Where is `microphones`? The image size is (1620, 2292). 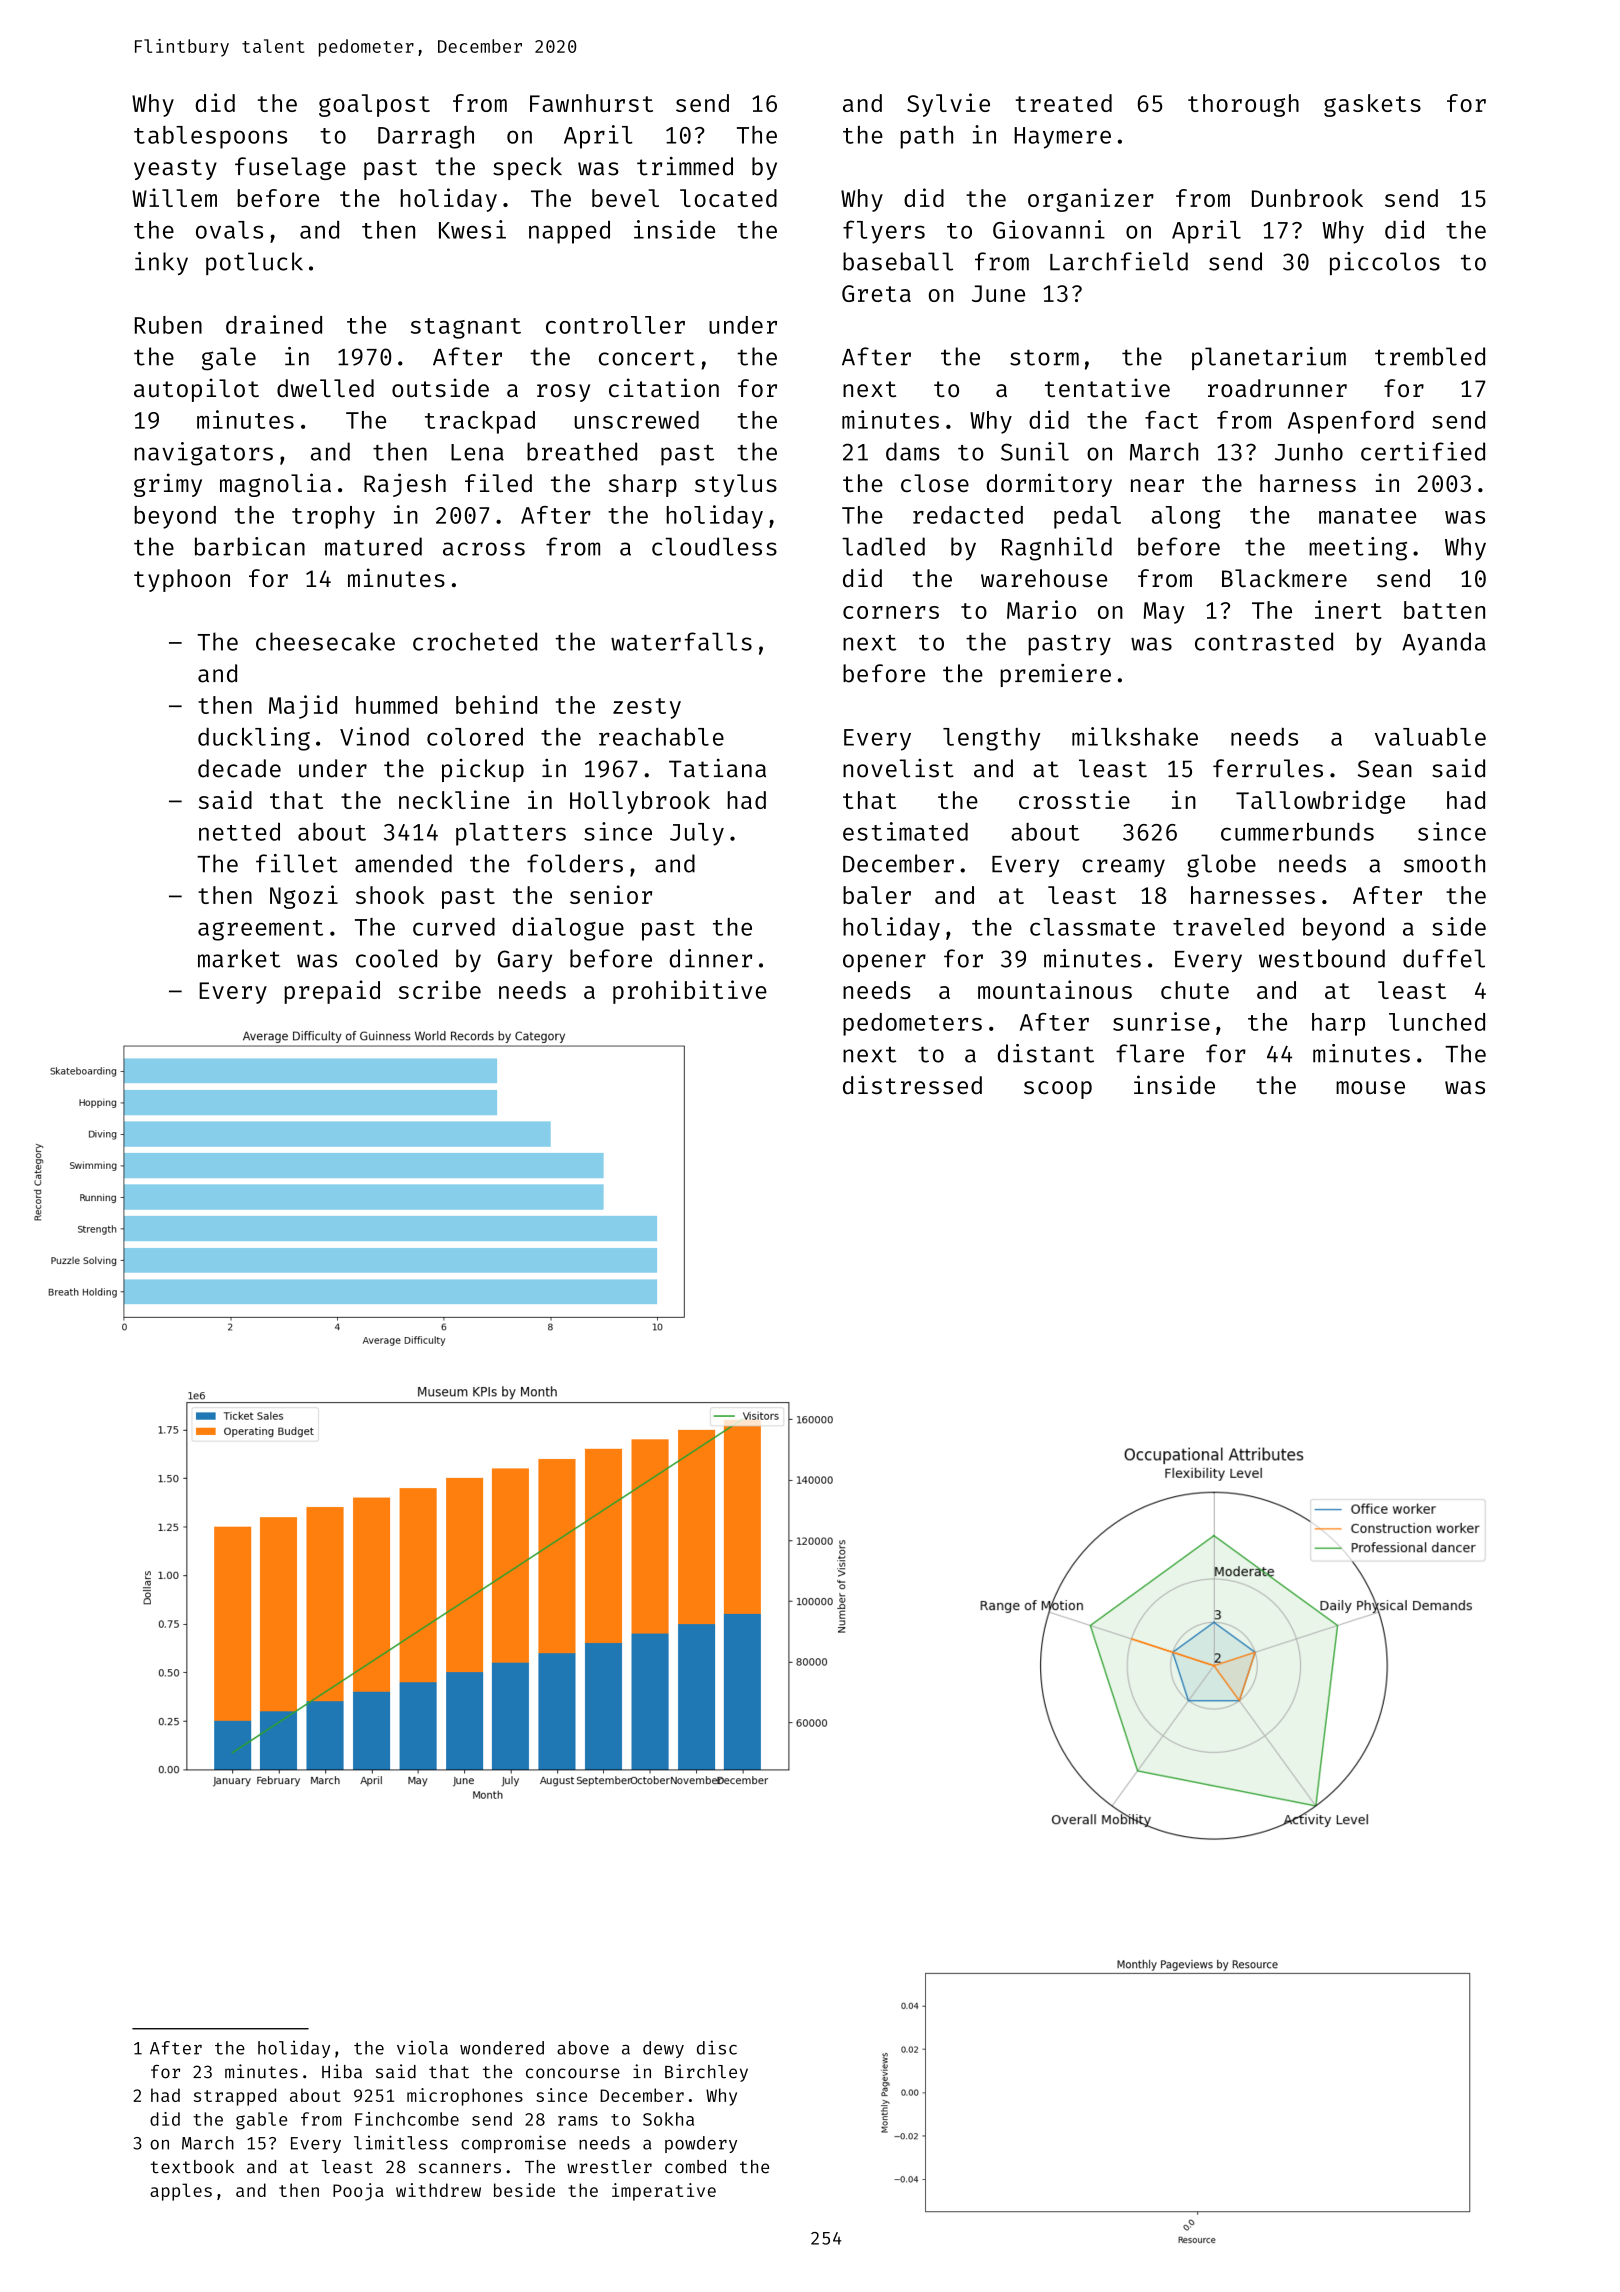 microphones is located at coordinates (465, 2097).
